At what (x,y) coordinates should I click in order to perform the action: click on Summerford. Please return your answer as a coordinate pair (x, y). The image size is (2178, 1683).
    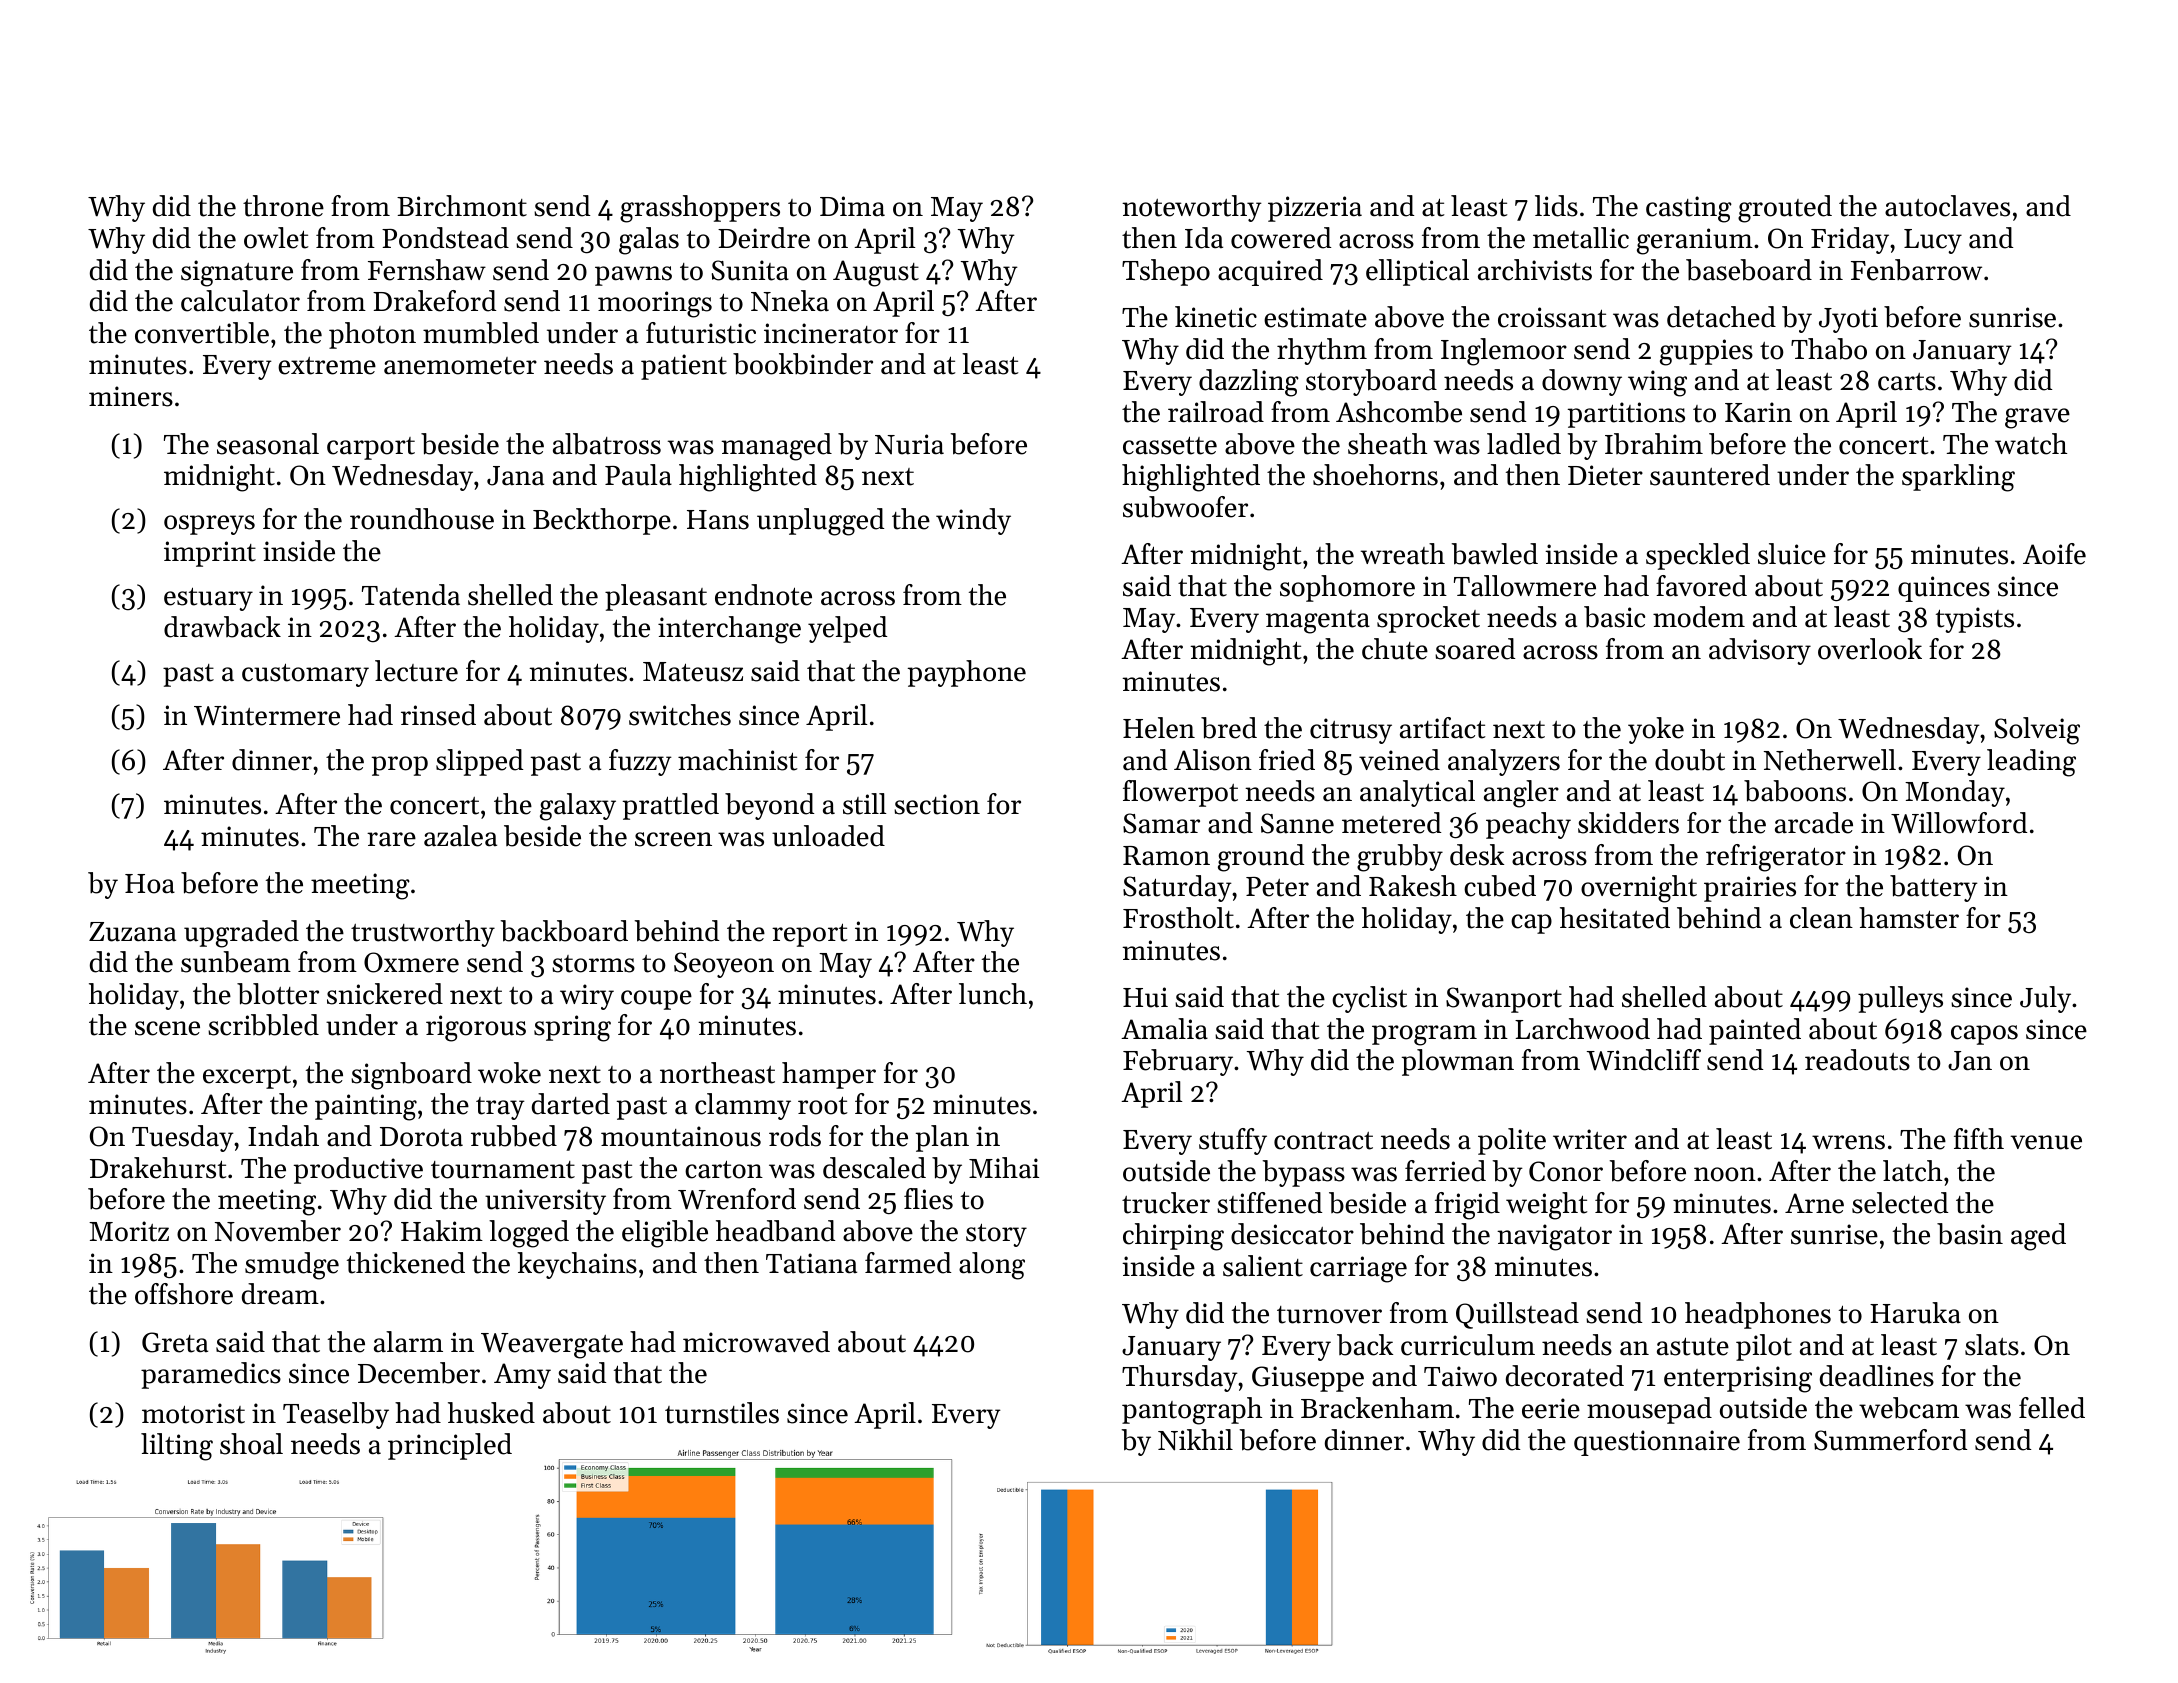
    Looking at the image, I should click on (1890, 1440).
